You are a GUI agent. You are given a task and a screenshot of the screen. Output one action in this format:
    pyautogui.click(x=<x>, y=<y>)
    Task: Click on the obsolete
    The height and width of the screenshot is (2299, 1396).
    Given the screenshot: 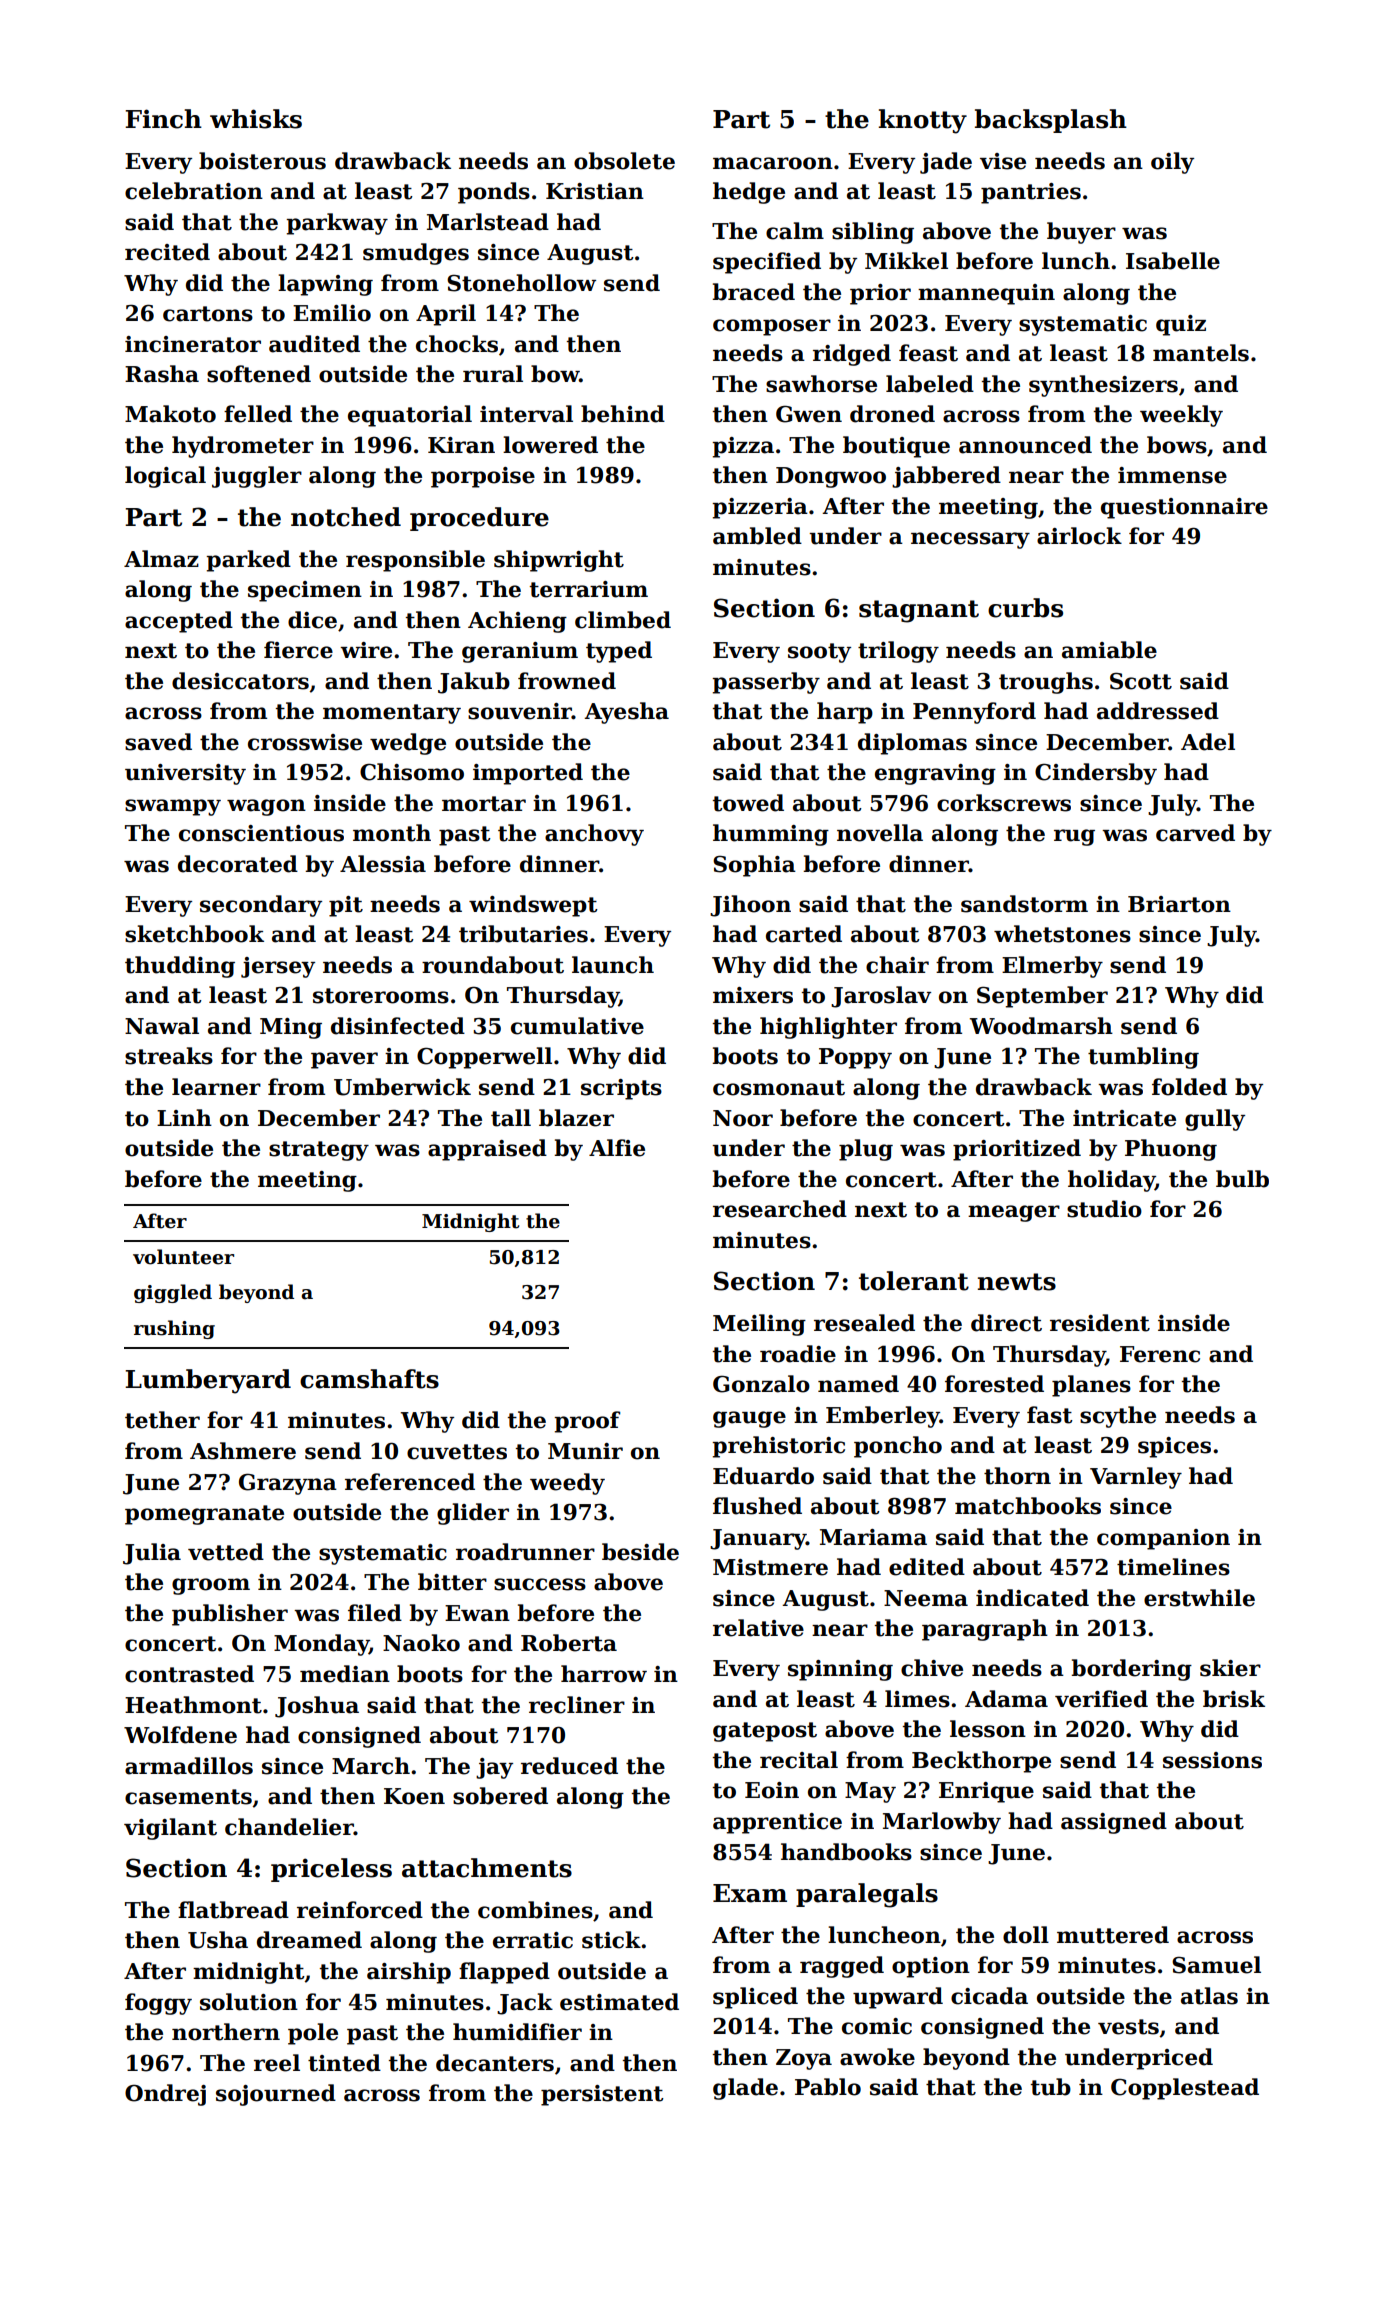 What is the action you would take?
    pyautogui.click(x=624, y=161)
